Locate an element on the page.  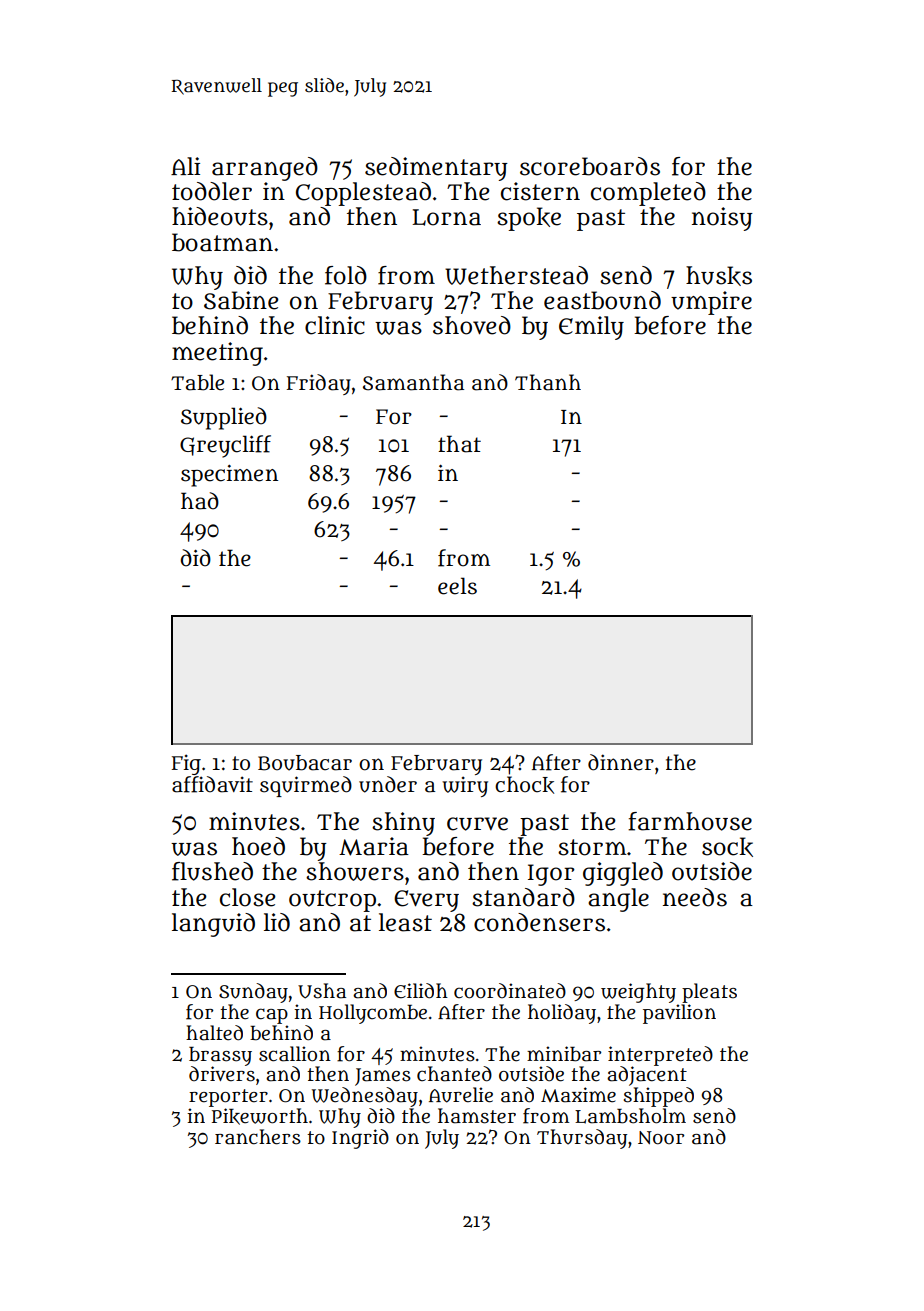
Sunday is located at coordinates (253, 993).
